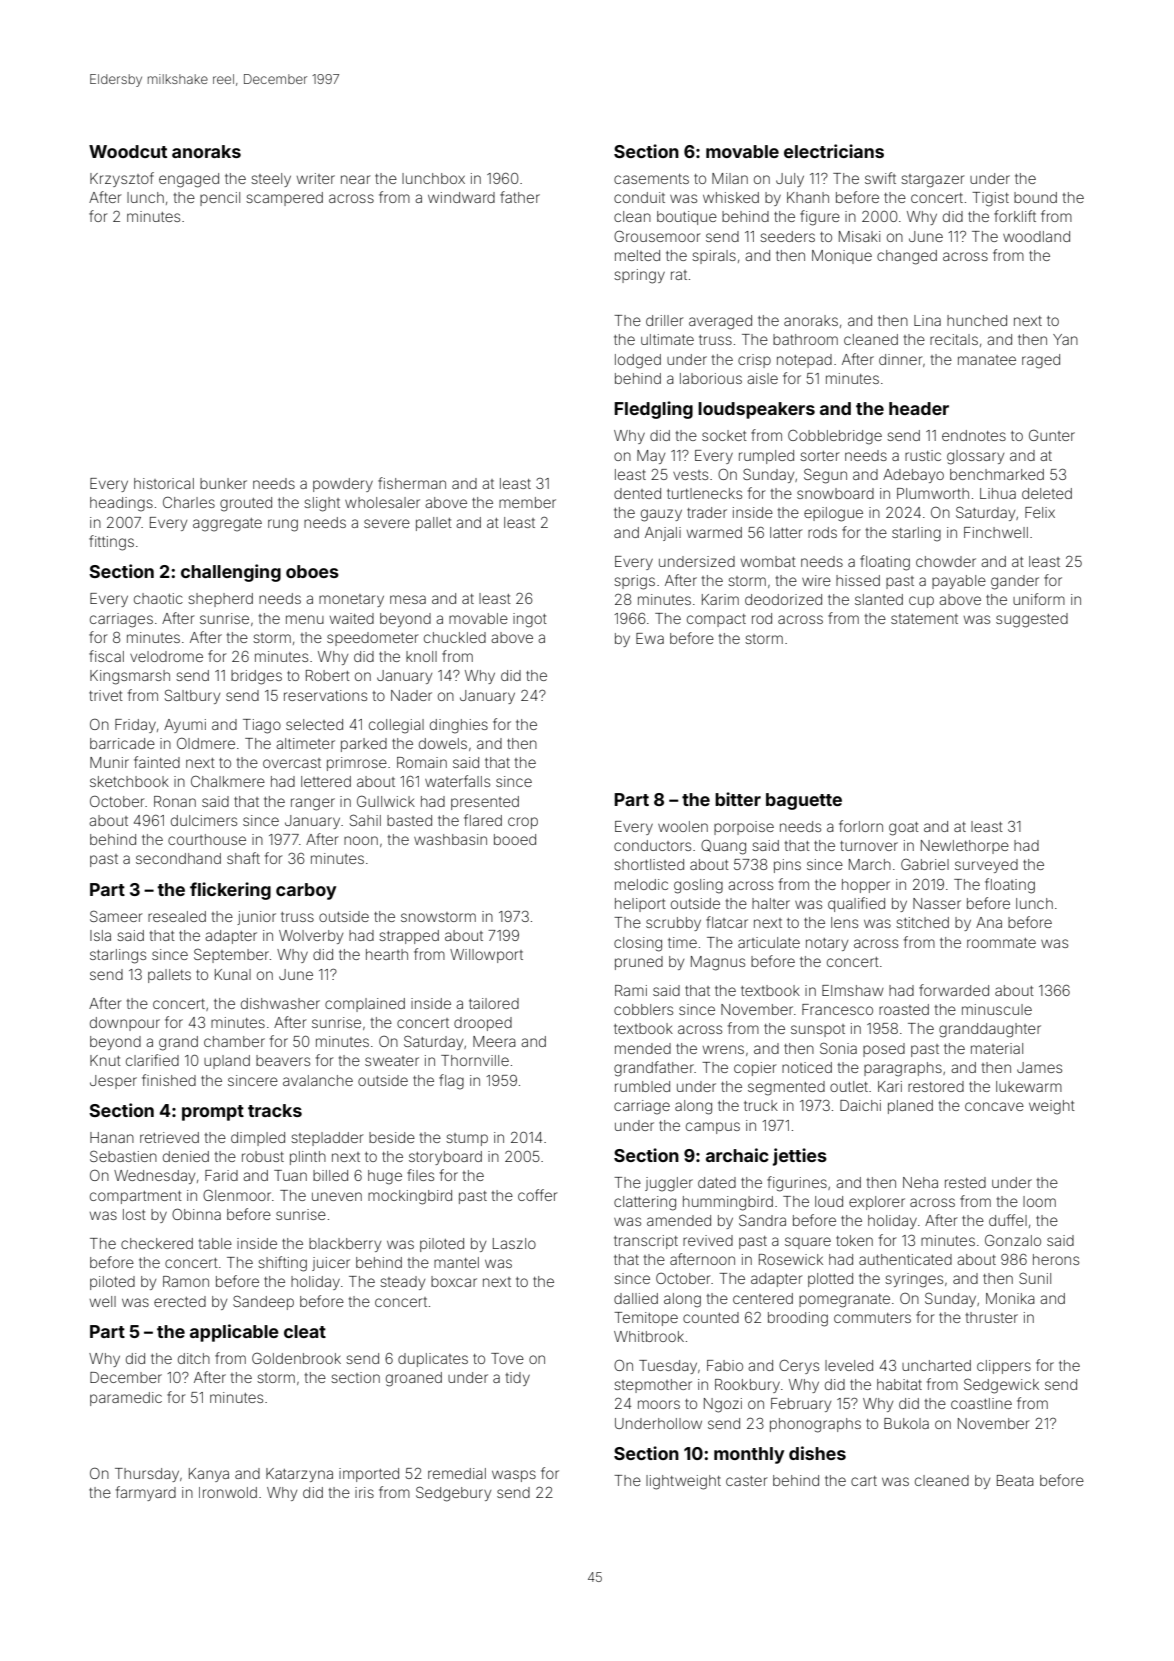 The width and height of the page is (1174, 1661). I want to click on lodged, so click(638, 361).
